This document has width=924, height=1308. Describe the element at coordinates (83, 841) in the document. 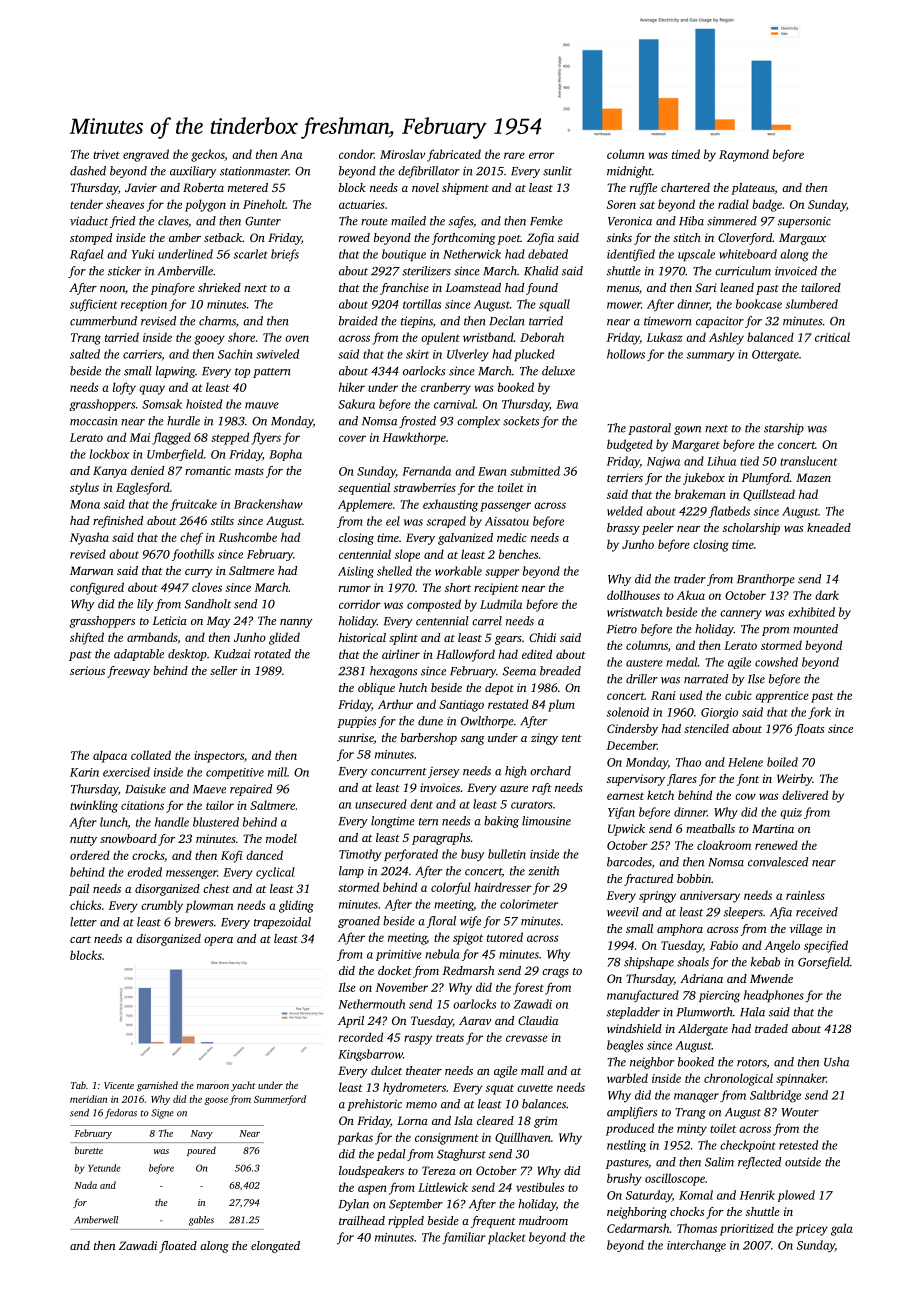

I see `nutty` at that location.
